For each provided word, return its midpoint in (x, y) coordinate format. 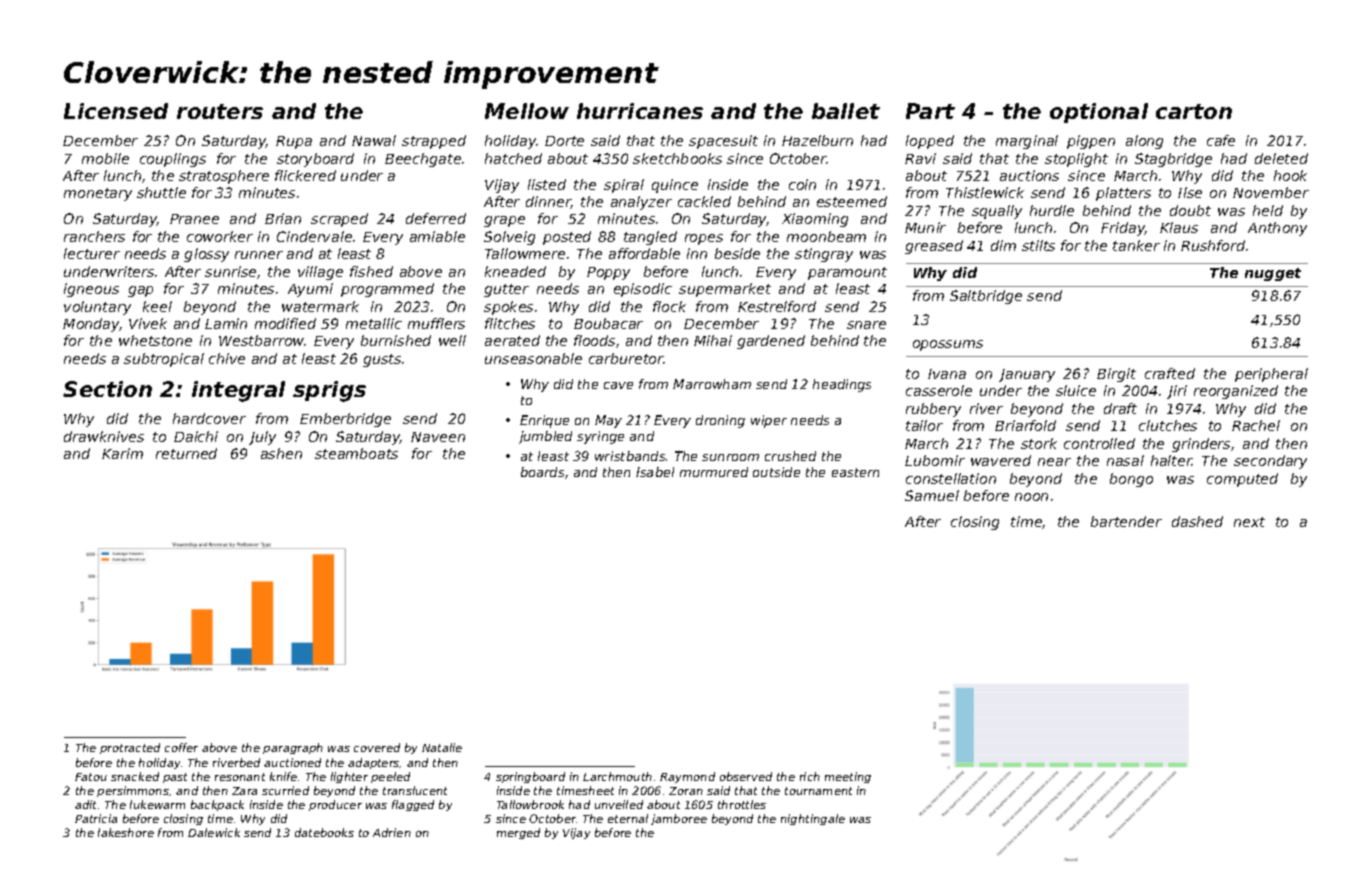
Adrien (392, 832)
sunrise (230, 271)
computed (1242, 480)
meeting (848, 777)
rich (810, 776)
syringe (600, 437)
